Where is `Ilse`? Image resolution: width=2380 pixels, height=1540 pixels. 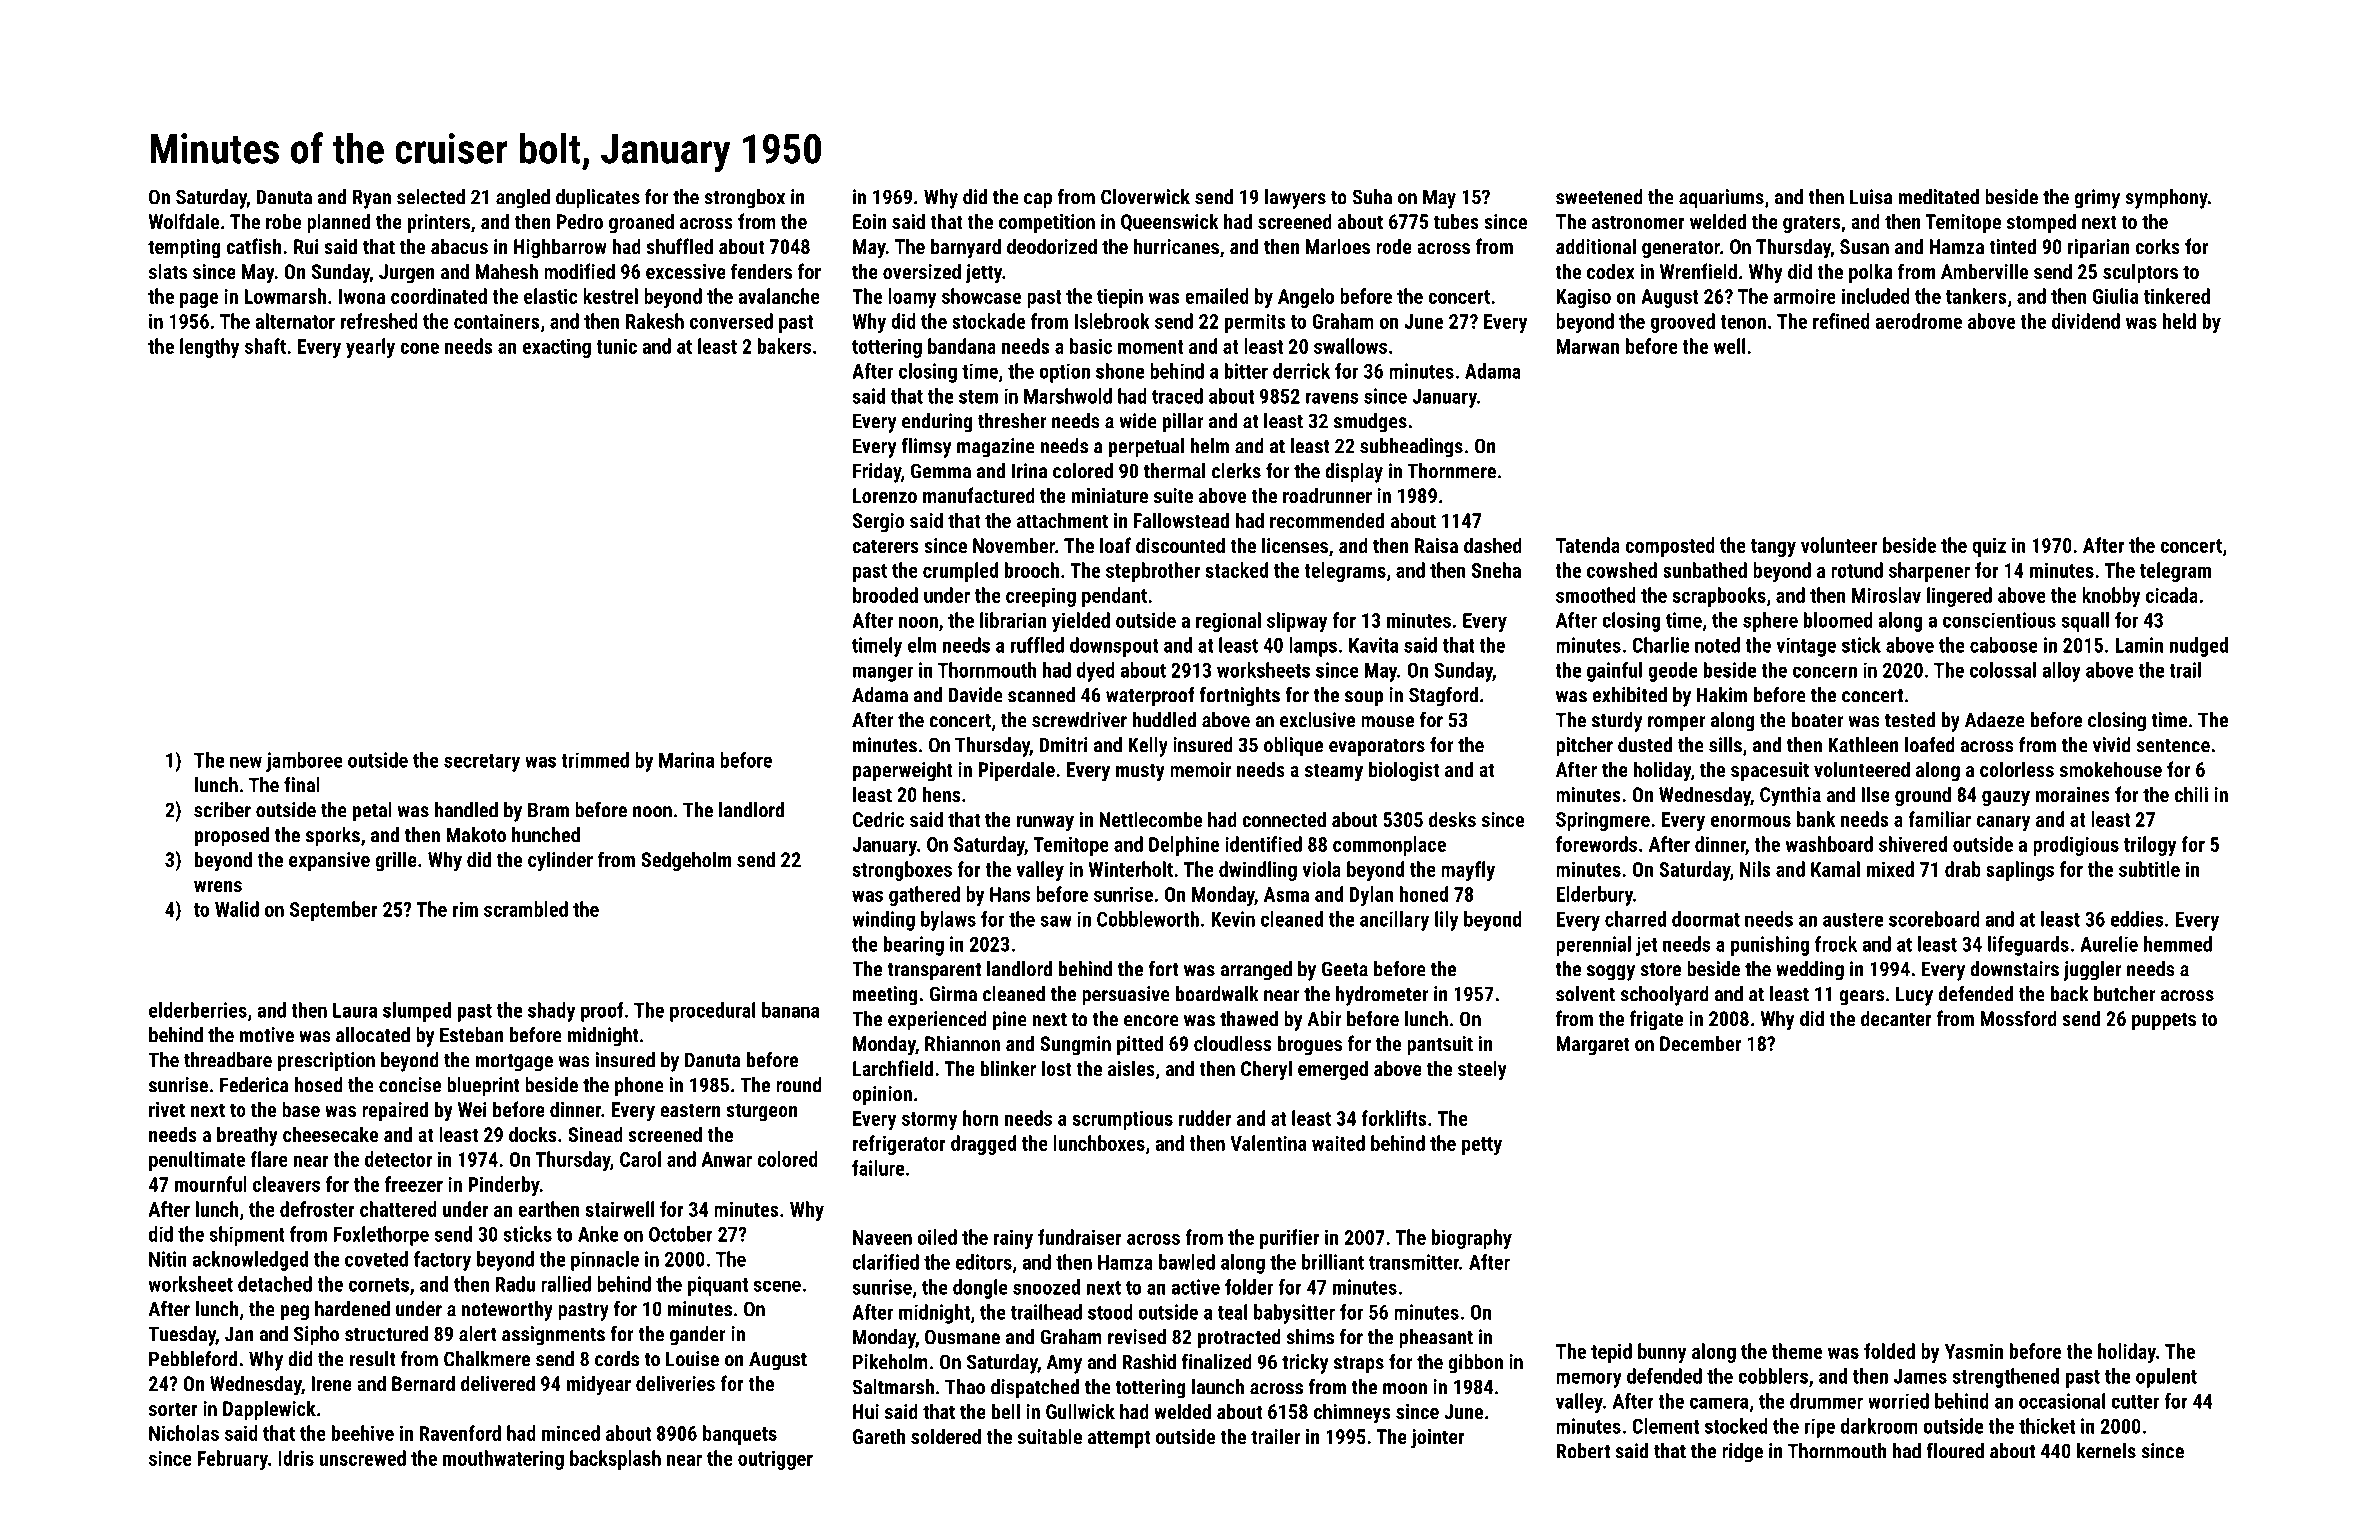
Ilse is located at coordinates (1876, 794).
